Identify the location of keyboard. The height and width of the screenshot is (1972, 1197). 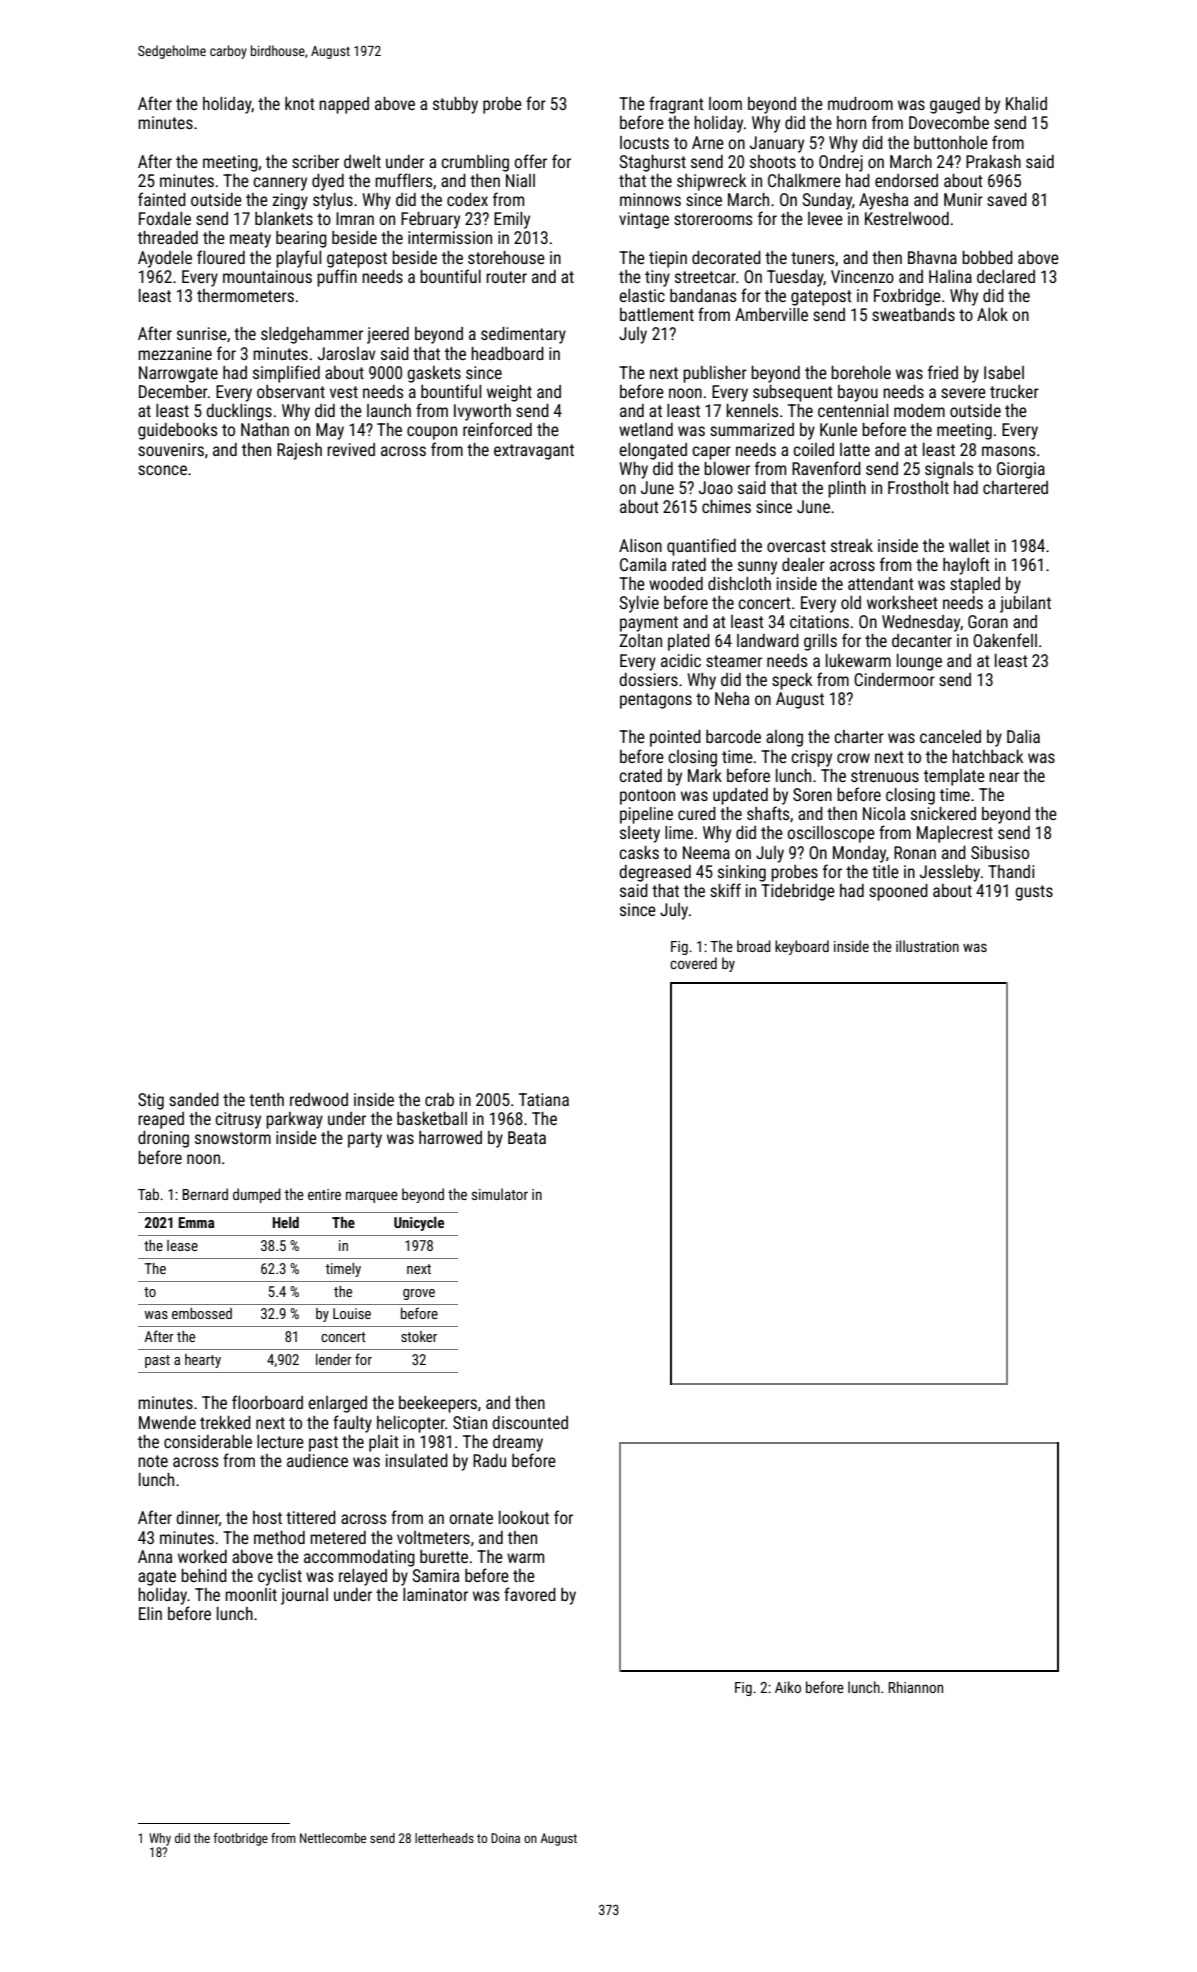
(802, 947).
